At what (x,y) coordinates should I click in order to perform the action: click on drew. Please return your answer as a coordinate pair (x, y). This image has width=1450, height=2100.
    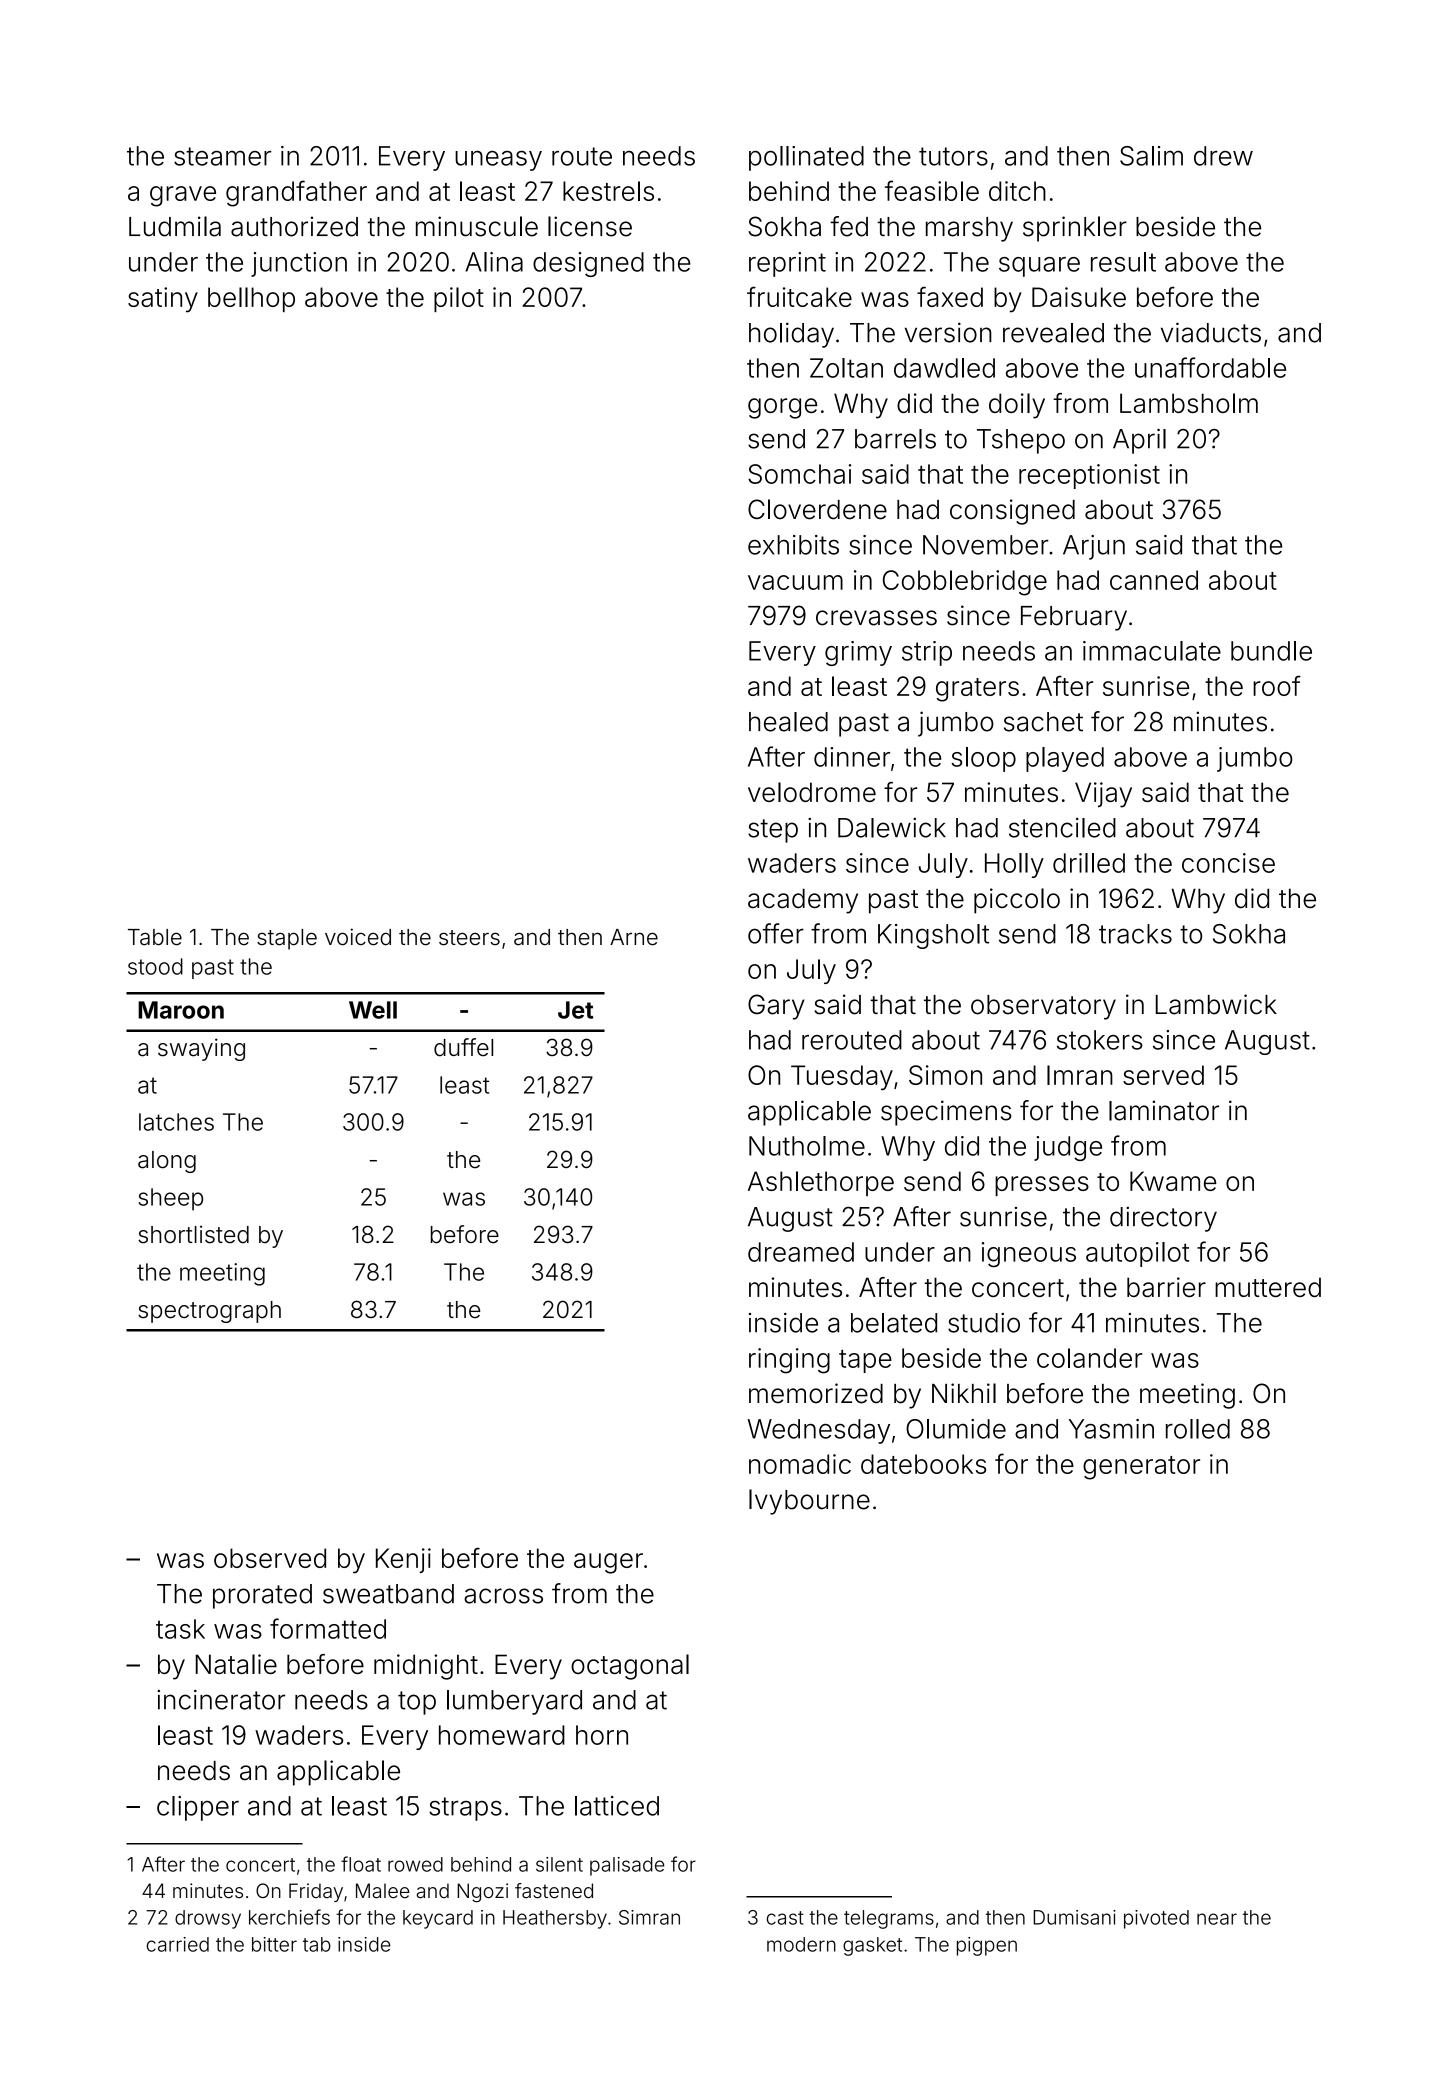
    Looking at the image, I should click on (1223, 156).
